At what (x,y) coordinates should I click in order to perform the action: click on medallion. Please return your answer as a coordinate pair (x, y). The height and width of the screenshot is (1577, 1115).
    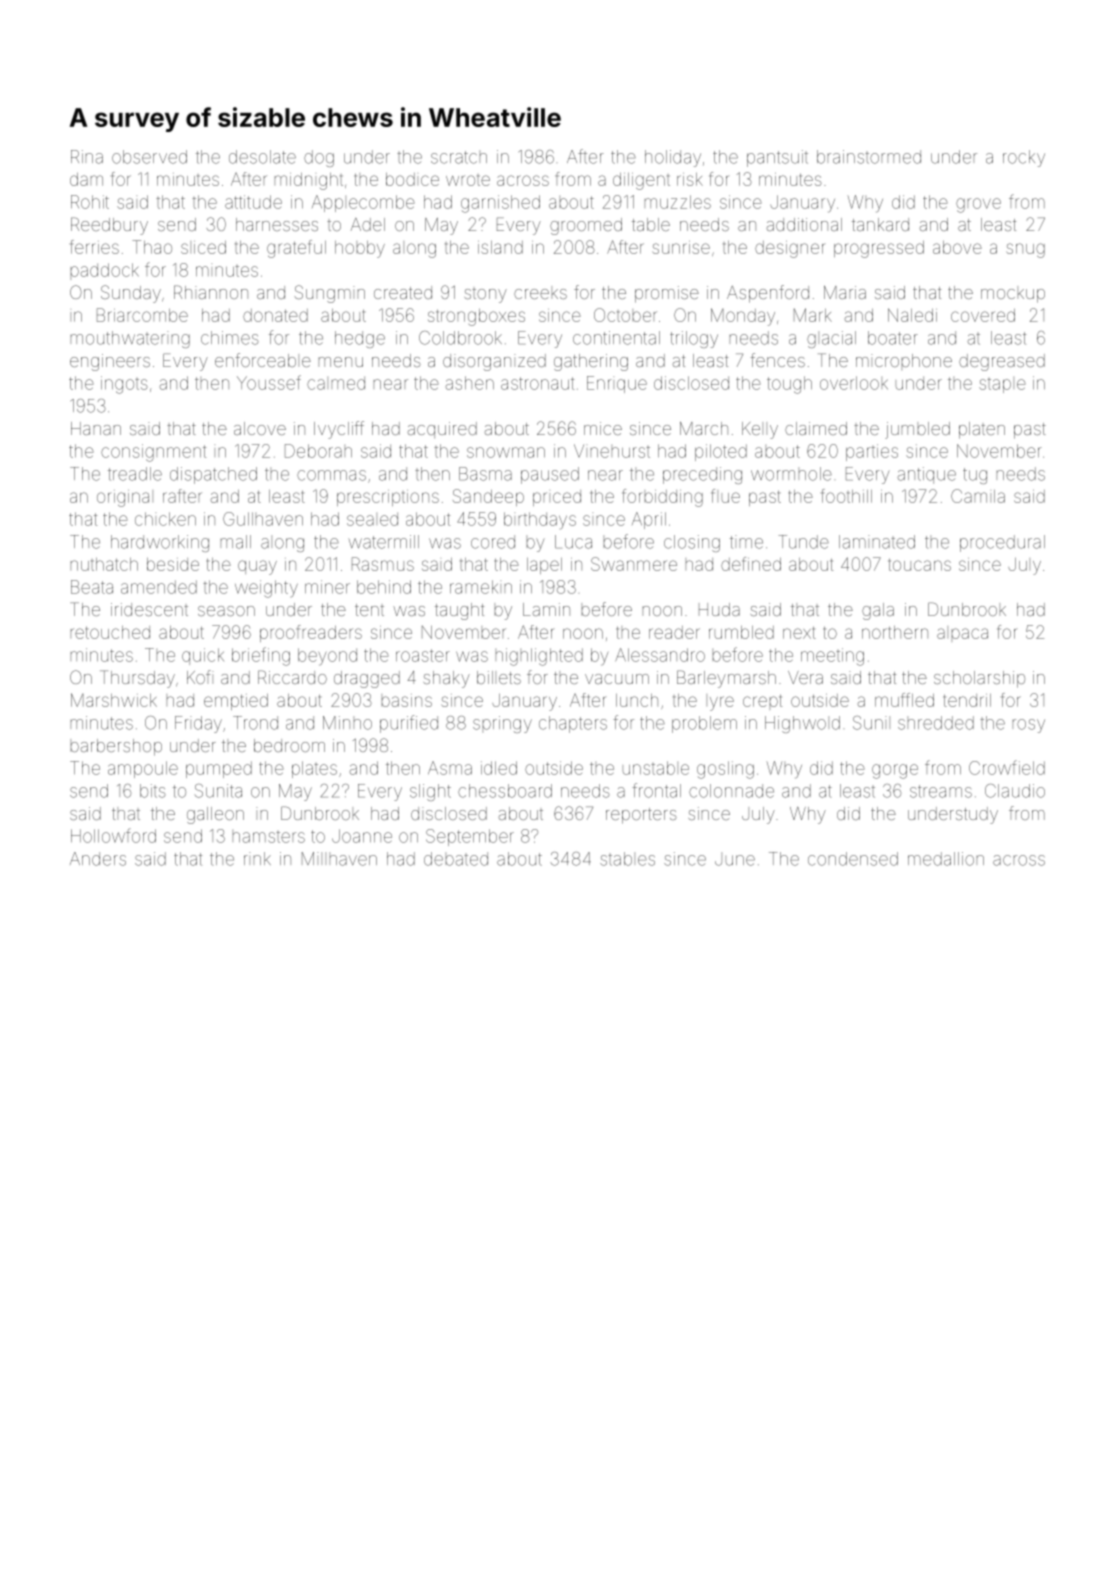
    Looking at the image, I should click on (946, 859).
